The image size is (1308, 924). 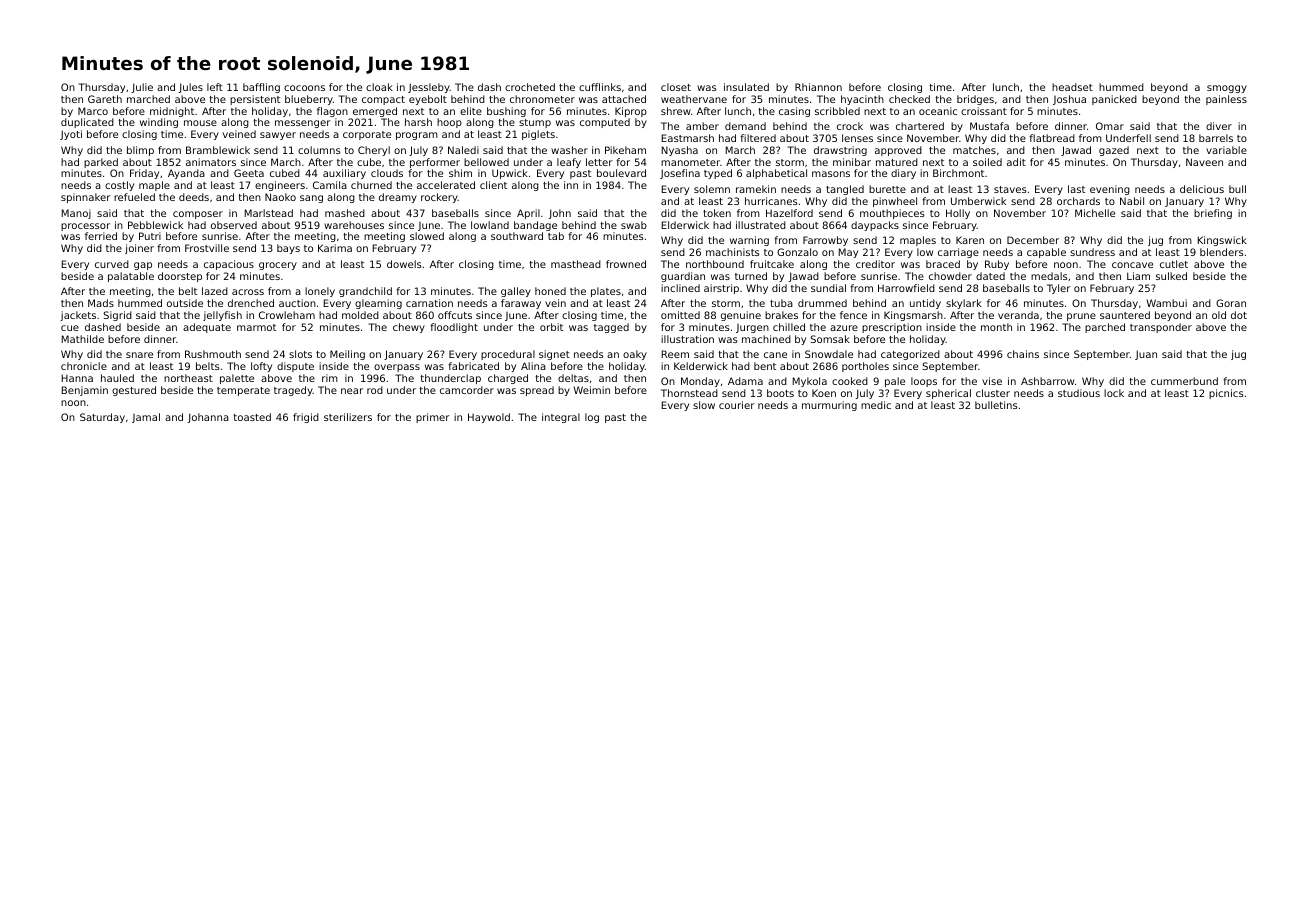 What do you see at coordinates (144, 174) in the screenshot?
I see `Friday` at bounding box center [144, 174].
